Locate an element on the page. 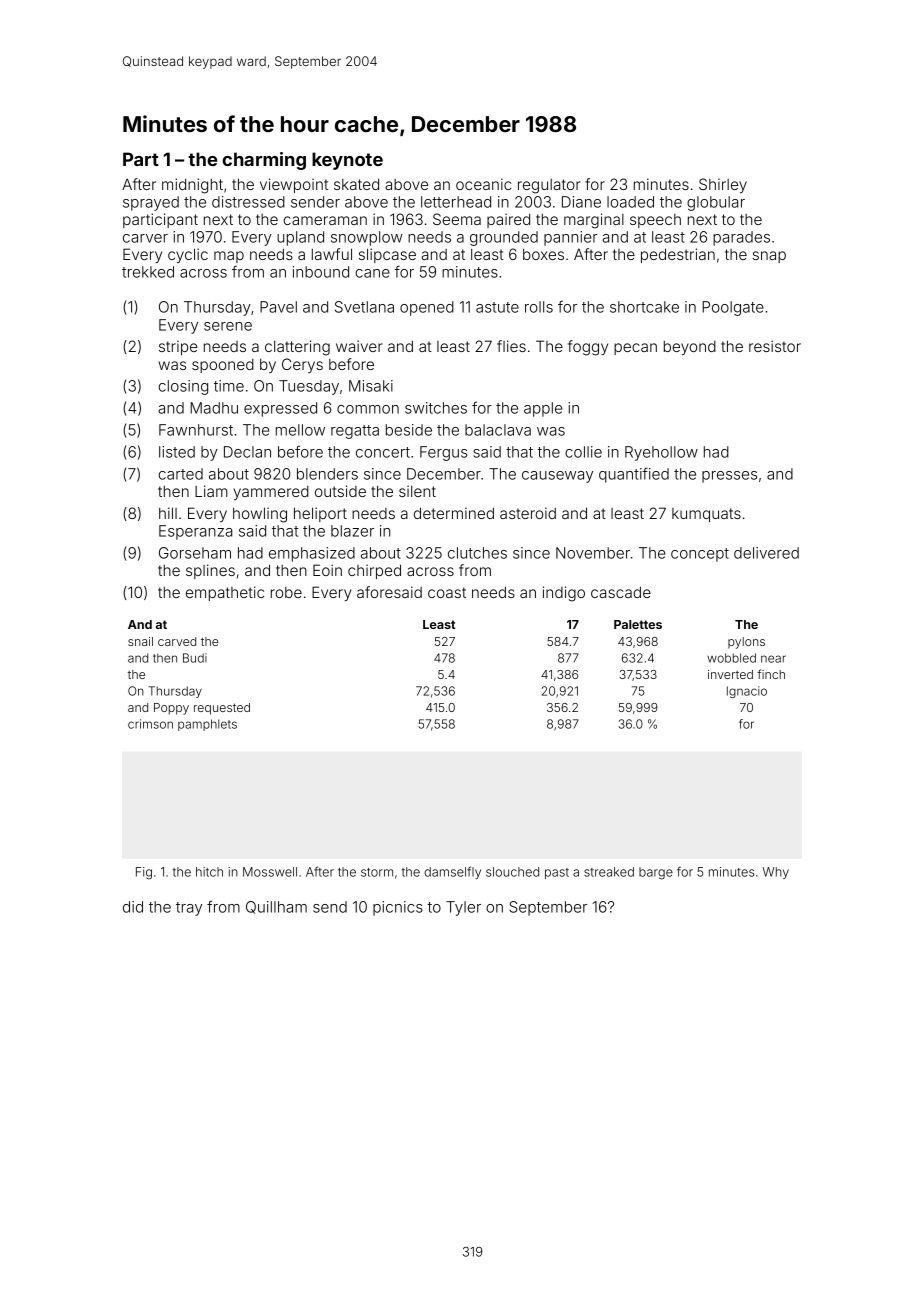 The image size is (924, 1308). pamphlets is located at coordinates (207, 725).
